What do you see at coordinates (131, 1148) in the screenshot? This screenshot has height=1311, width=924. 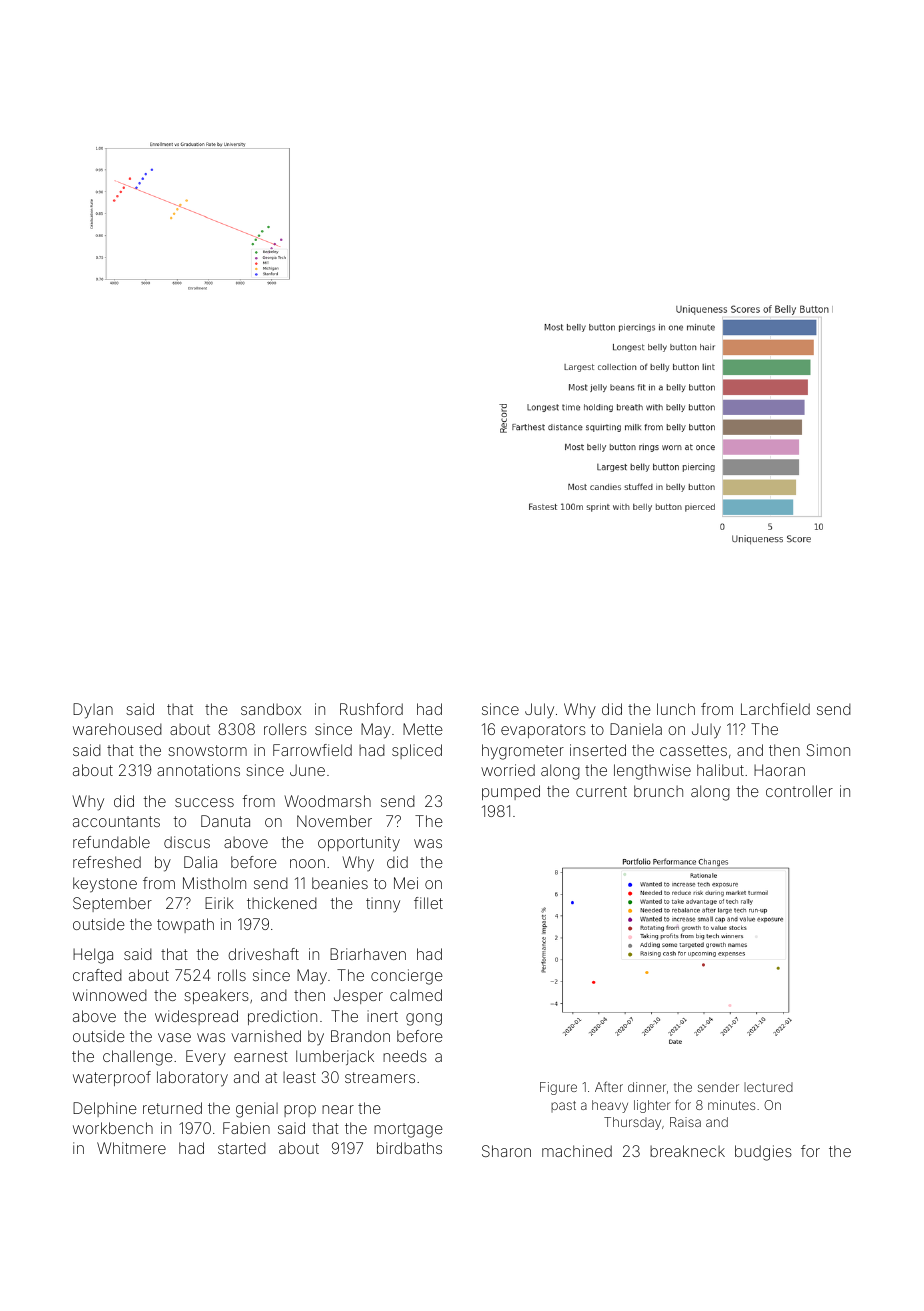 I see `Whitmere` at bounding box center [131, 1148].
